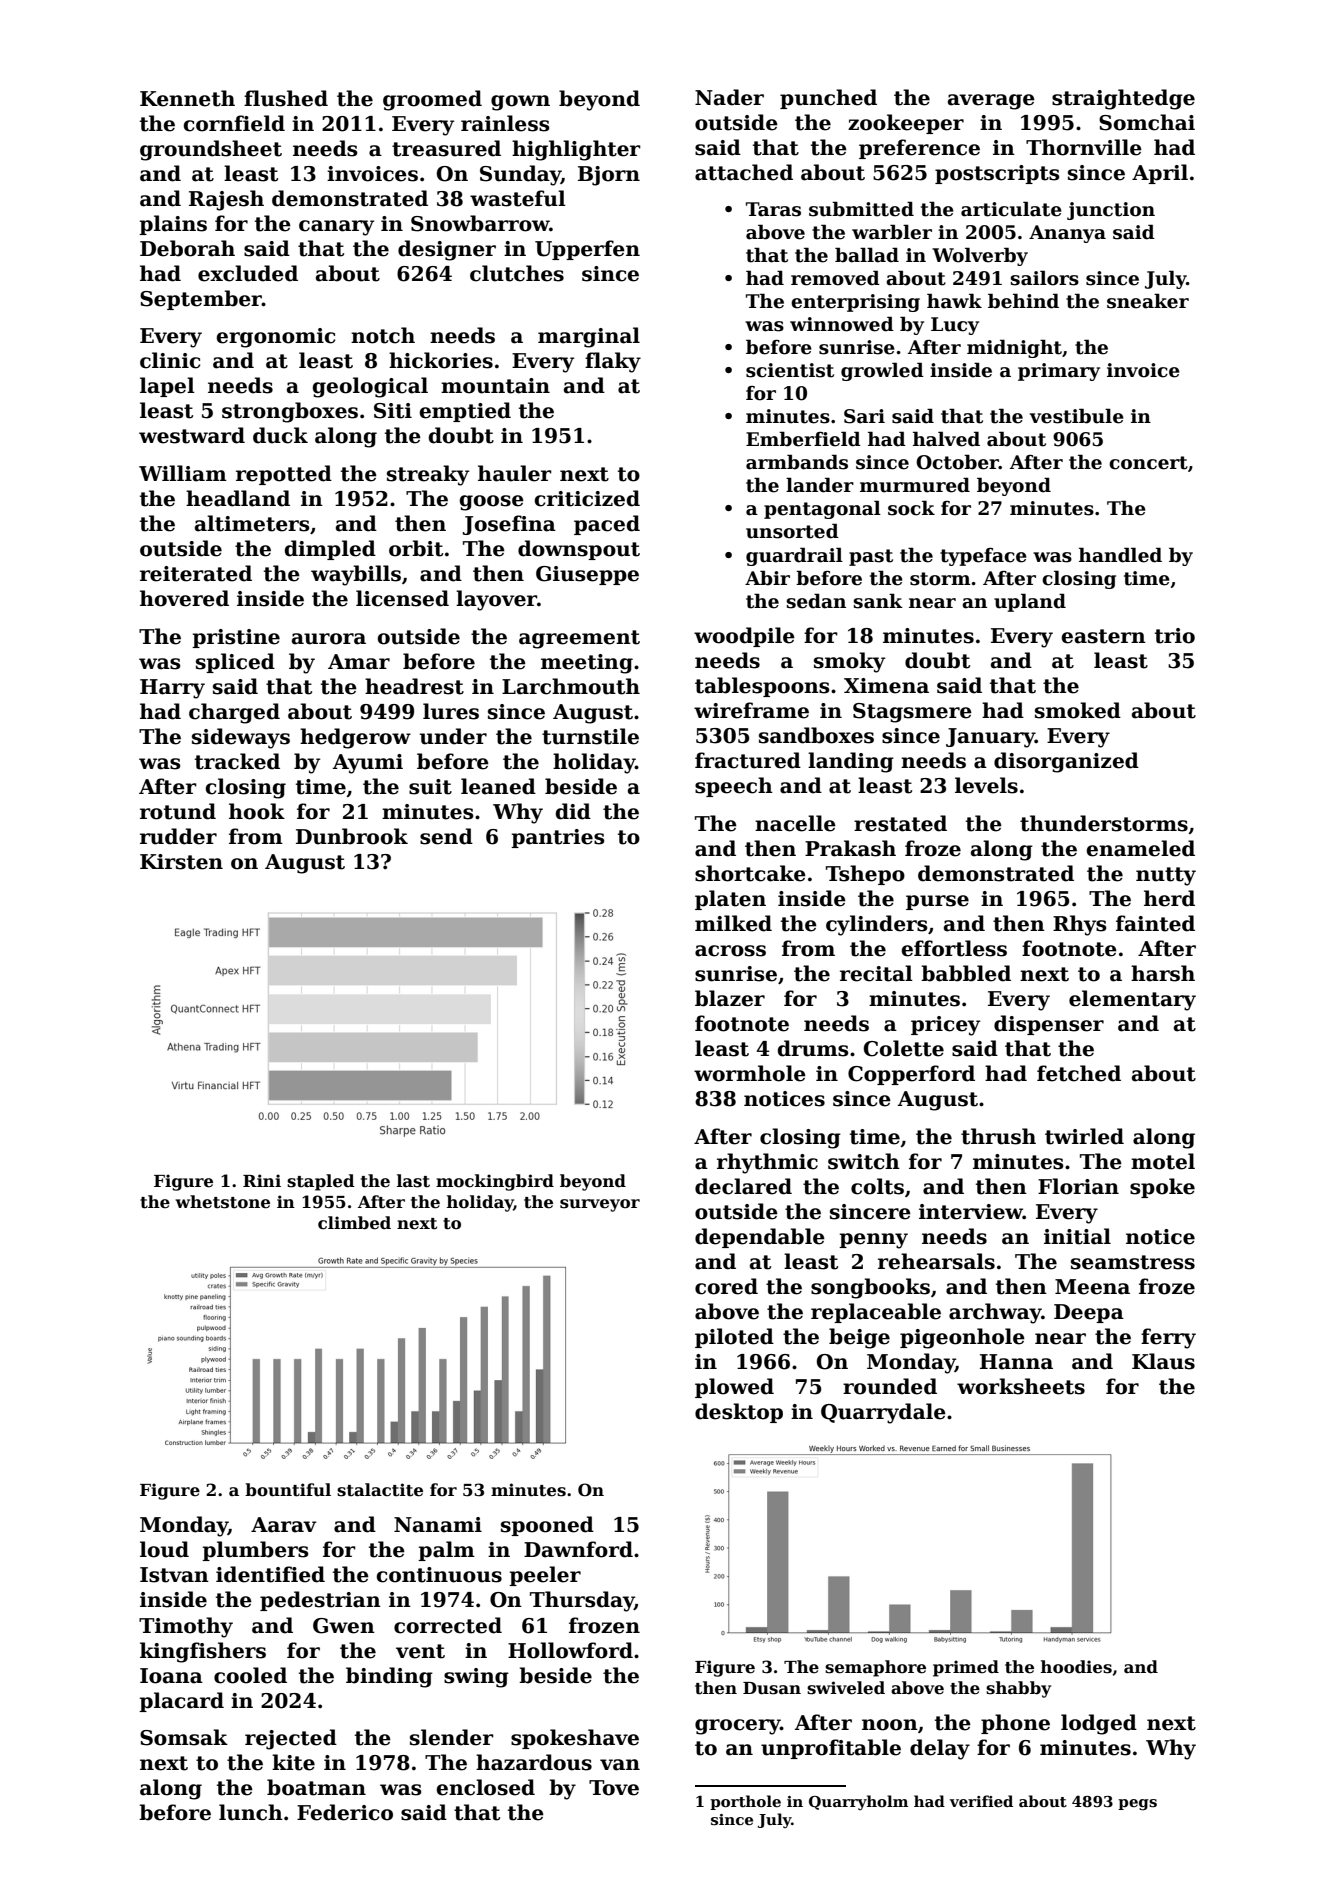 The height and width of the page is (1888, 1335). I want to click on Federico, so click(345, 1812).
